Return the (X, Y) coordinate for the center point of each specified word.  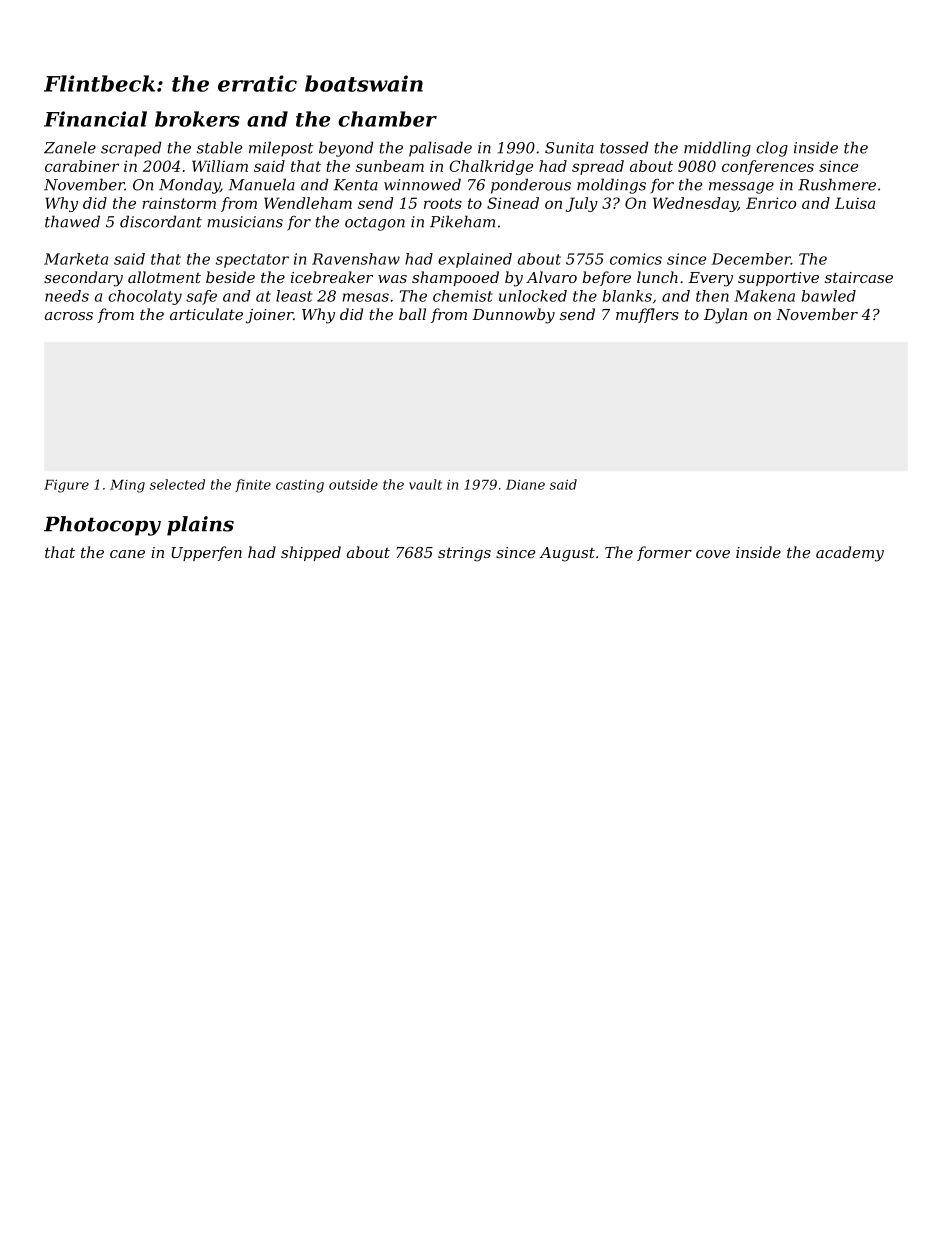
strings (464, 554)
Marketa (76, 259)
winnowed (422, 184)
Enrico (771, 203)
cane (127, 554)
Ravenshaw (356, 259)
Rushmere (837, 184)
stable (219, 147)
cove (713, 554)
